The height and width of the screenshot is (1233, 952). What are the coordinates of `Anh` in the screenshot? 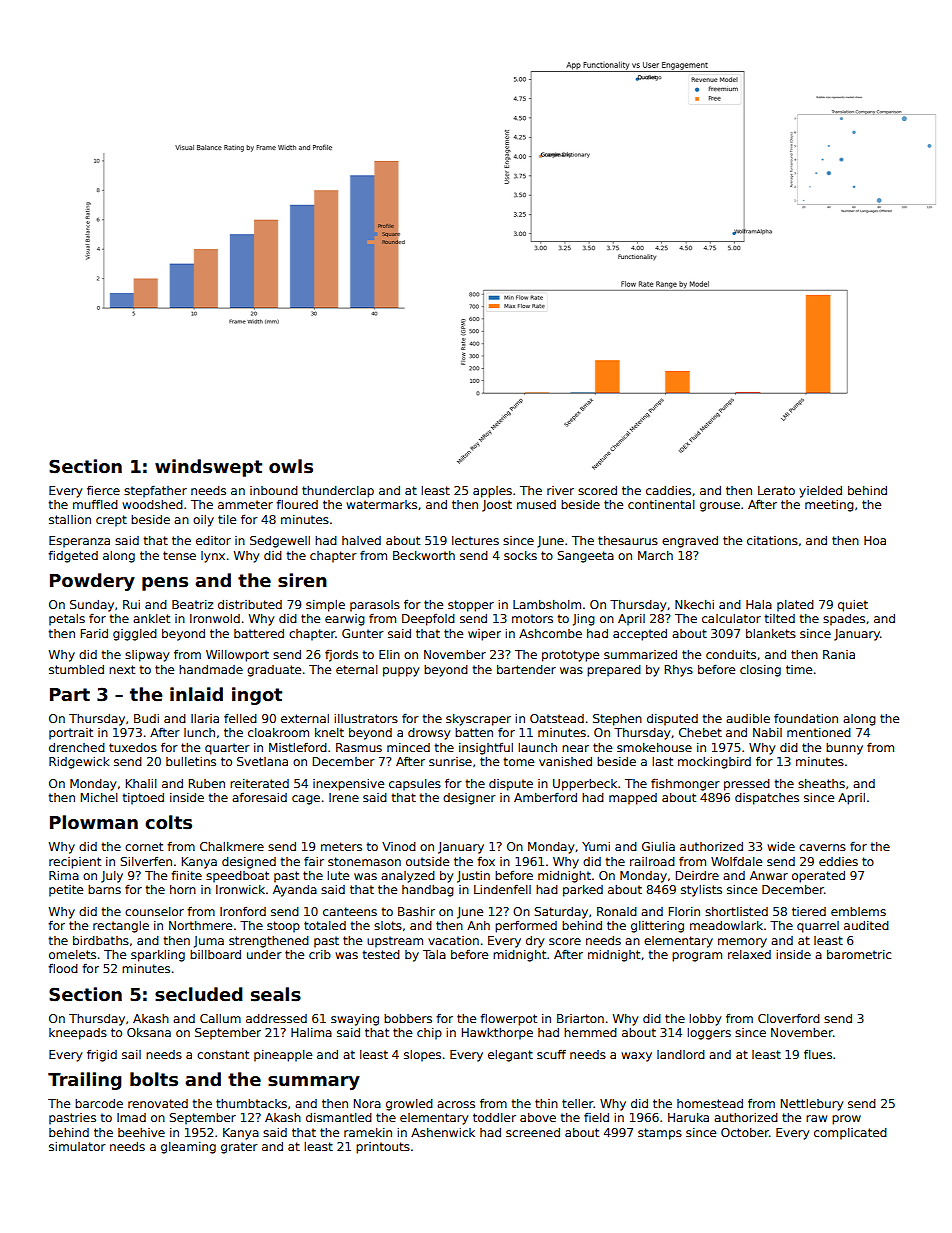 It's located at (478, 925).
